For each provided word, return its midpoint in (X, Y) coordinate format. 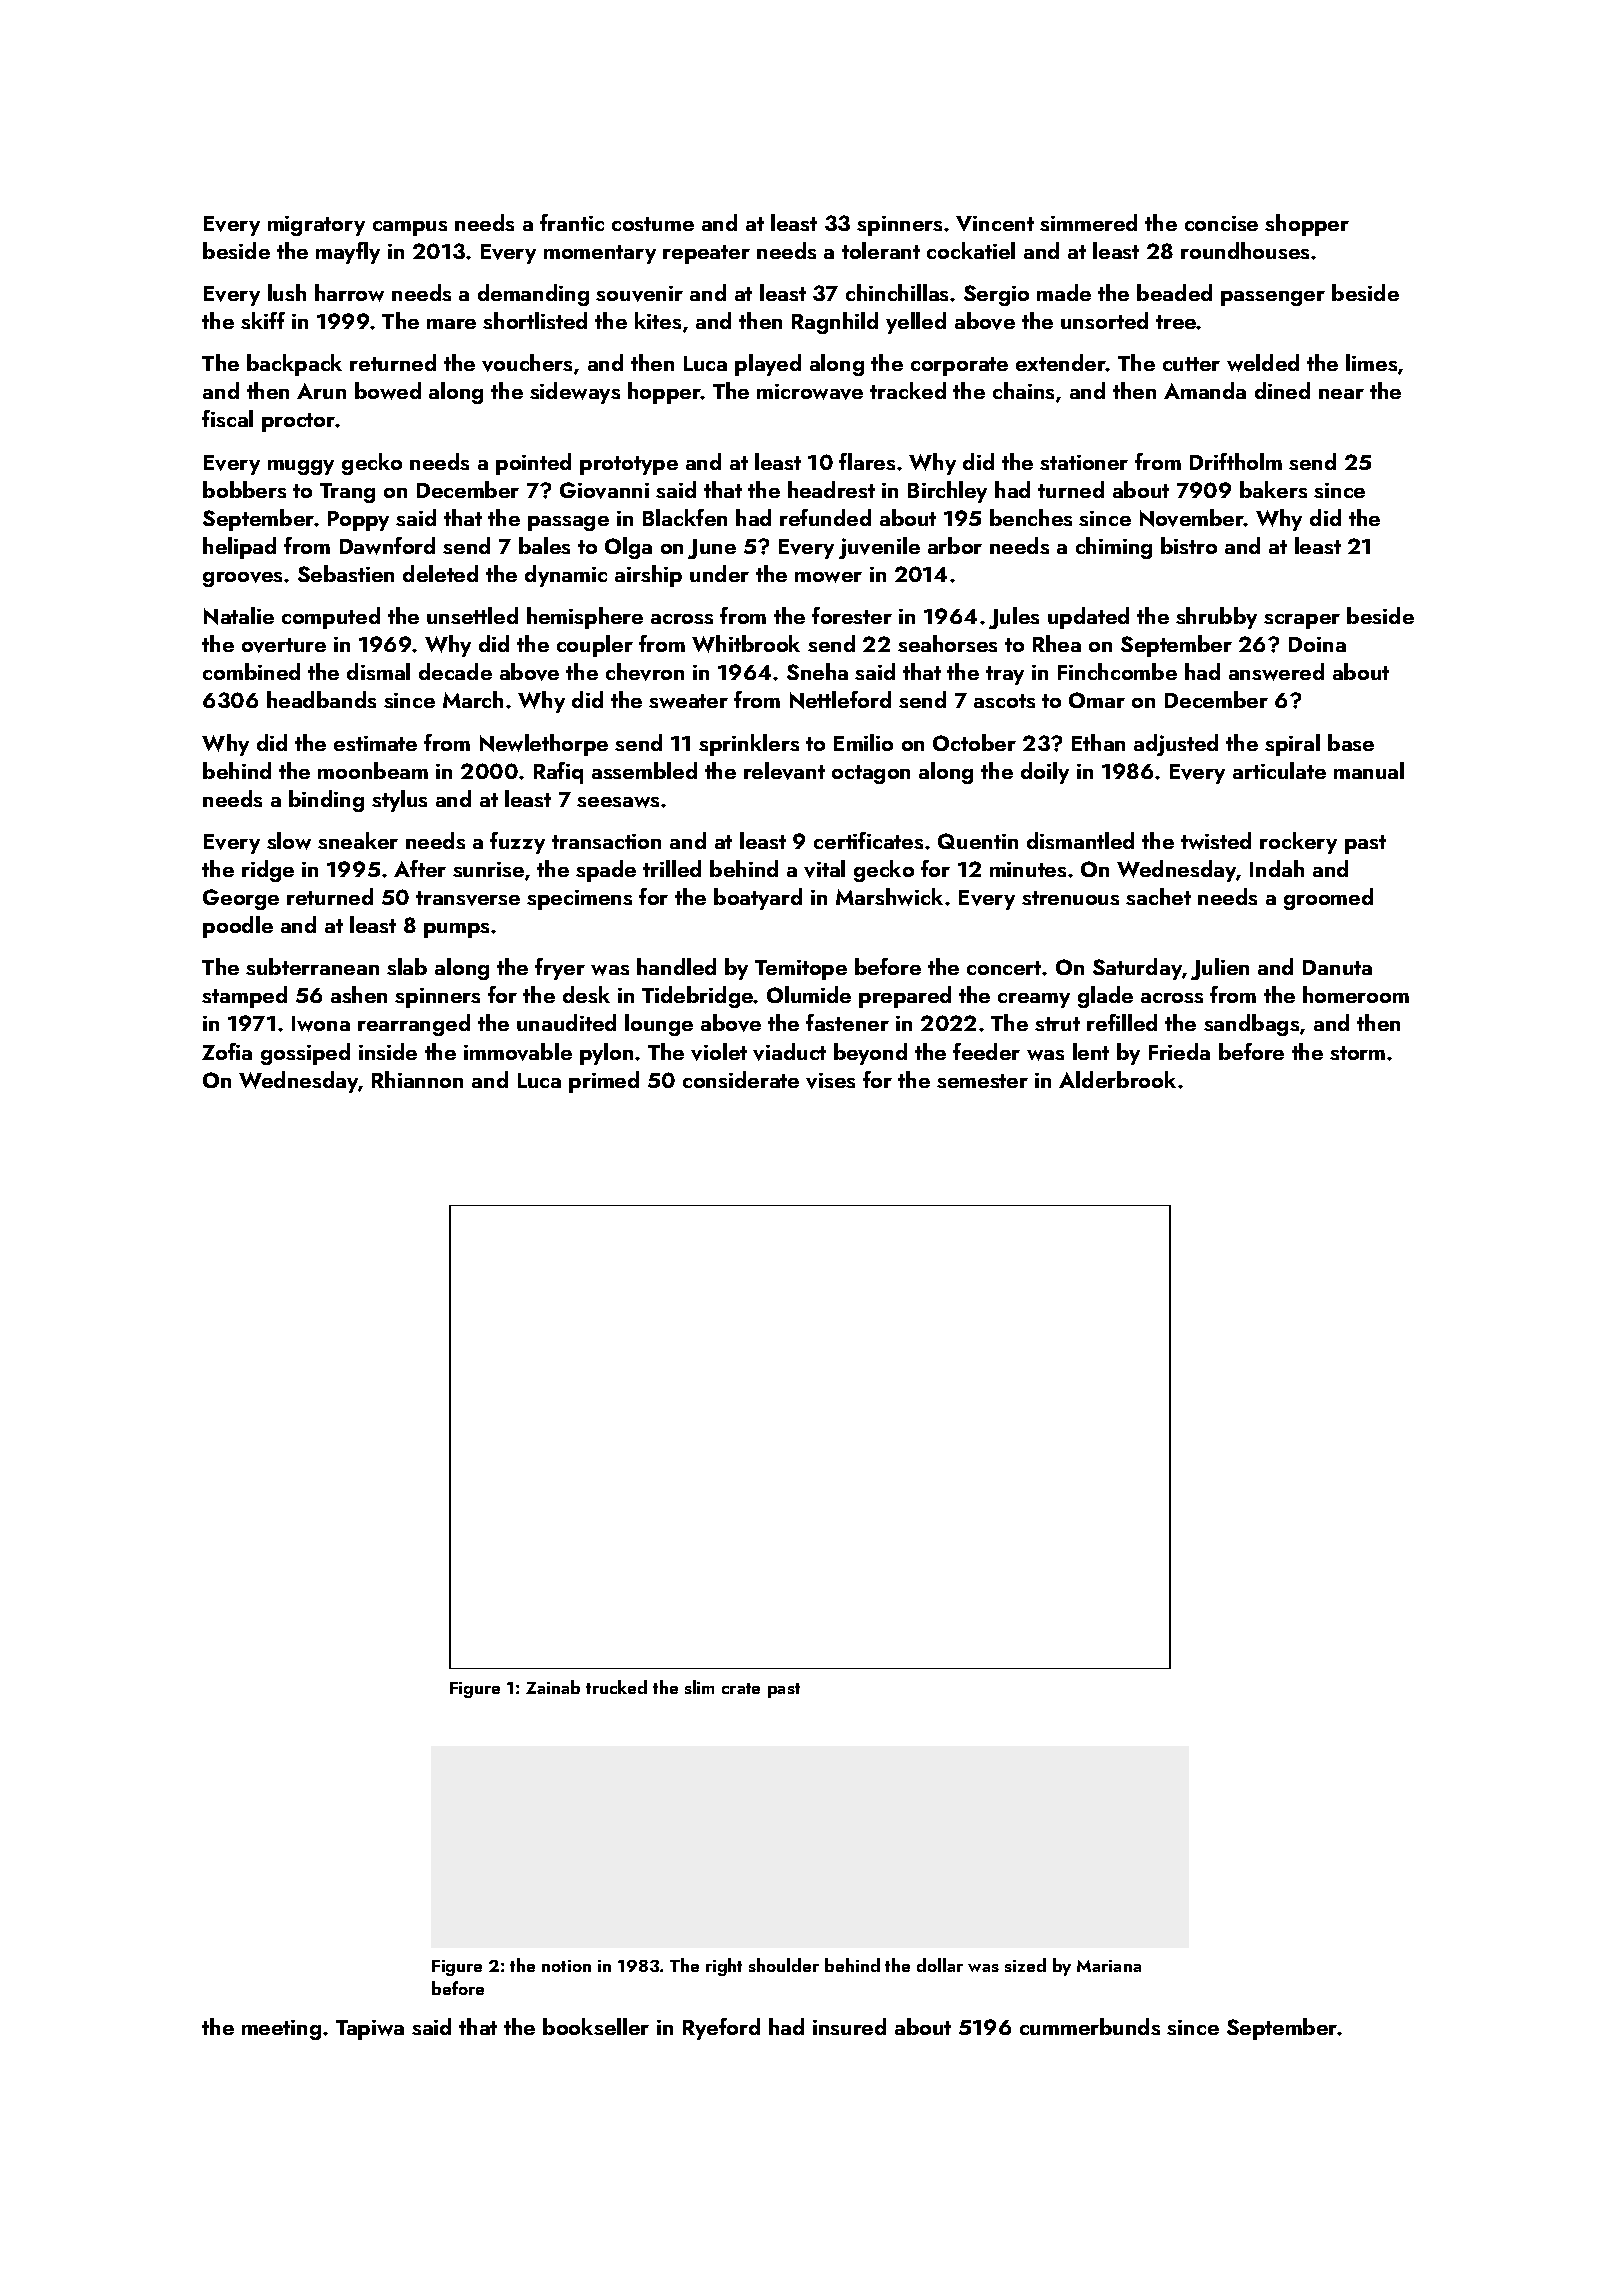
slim (699, 1687)
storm (1357, 1053)
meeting (281, 2030)
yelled (916, 323)
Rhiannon (417, 1079)
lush (287, 292)
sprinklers (749, 745)
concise (1221, 223)
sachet (1158, 896)
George (241, 899)
